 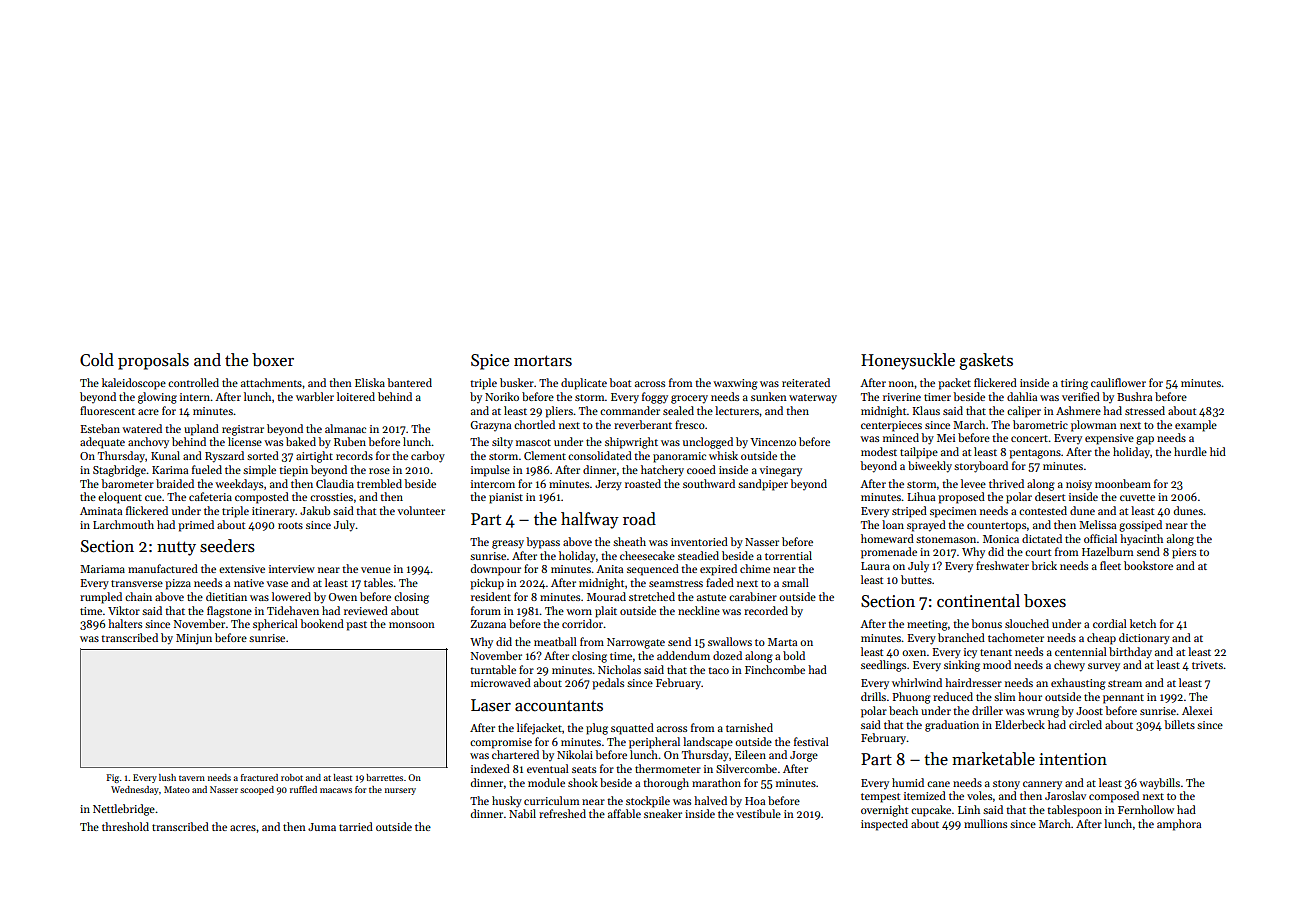 I want to click on moonbeam, so click(x=1123, y=483).
